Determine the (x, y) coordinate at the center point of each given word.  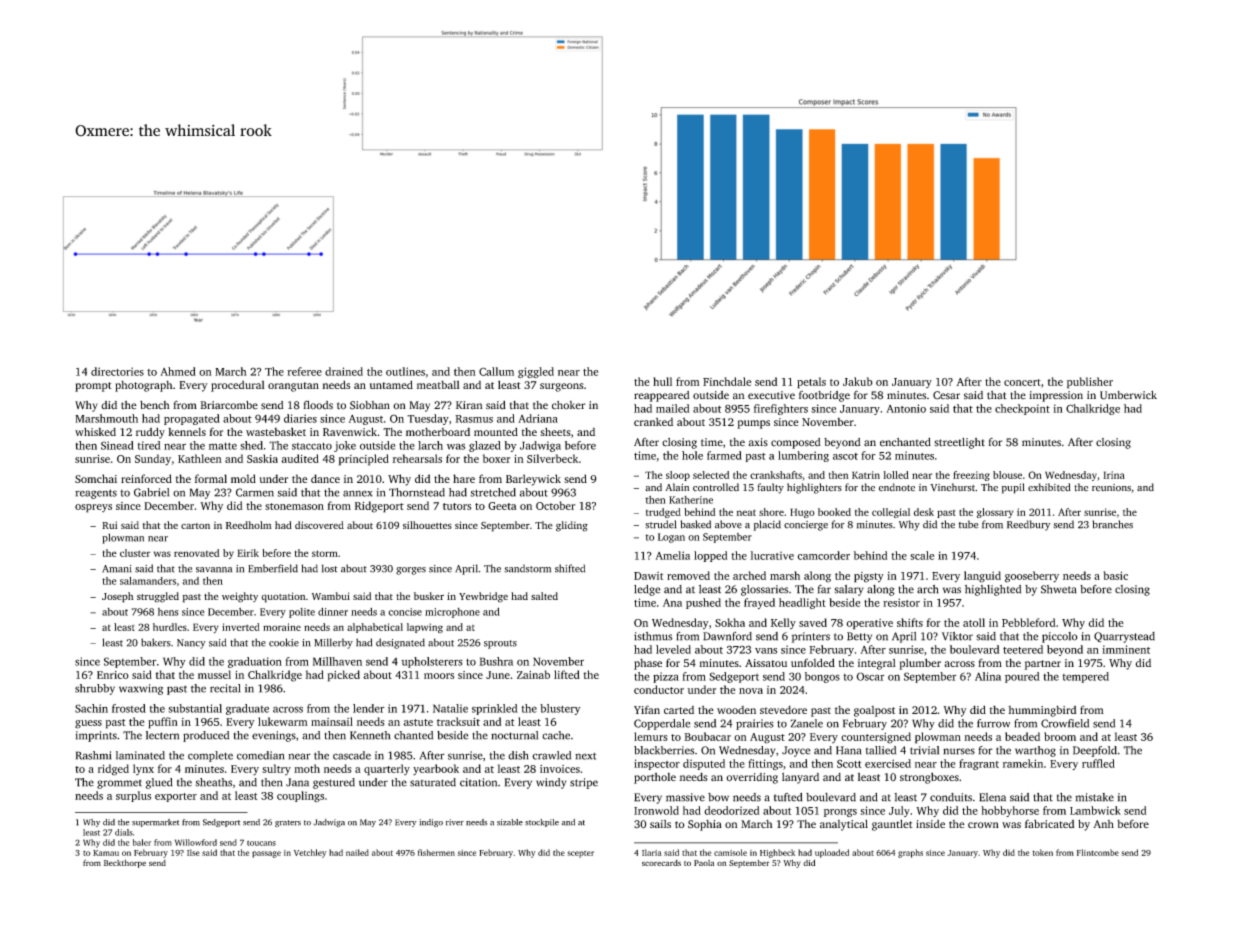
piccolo (1060, 637)
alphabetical (375, 628)
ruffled (1098, 763)
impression (1056, 396)
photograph (144, 386)
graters (288, 823)
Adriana (538, 418)
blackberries (664, 750)
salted (544, 596)
